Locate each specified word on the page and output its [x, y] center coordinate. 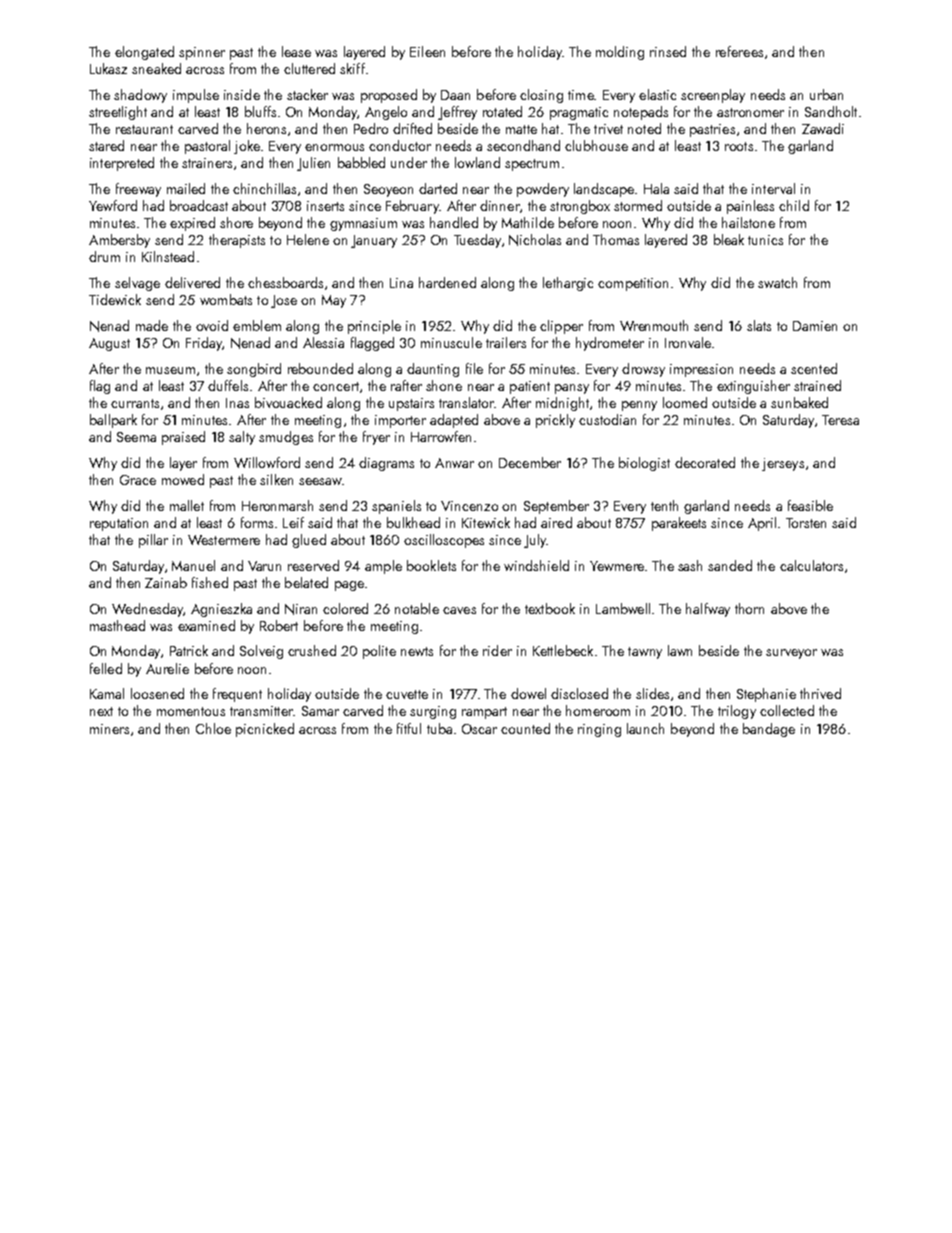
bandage [769, 730]
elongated [144, 53]
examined [206, 625]
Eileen [427, 51]
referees [739, 51]
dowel [528, 693]
